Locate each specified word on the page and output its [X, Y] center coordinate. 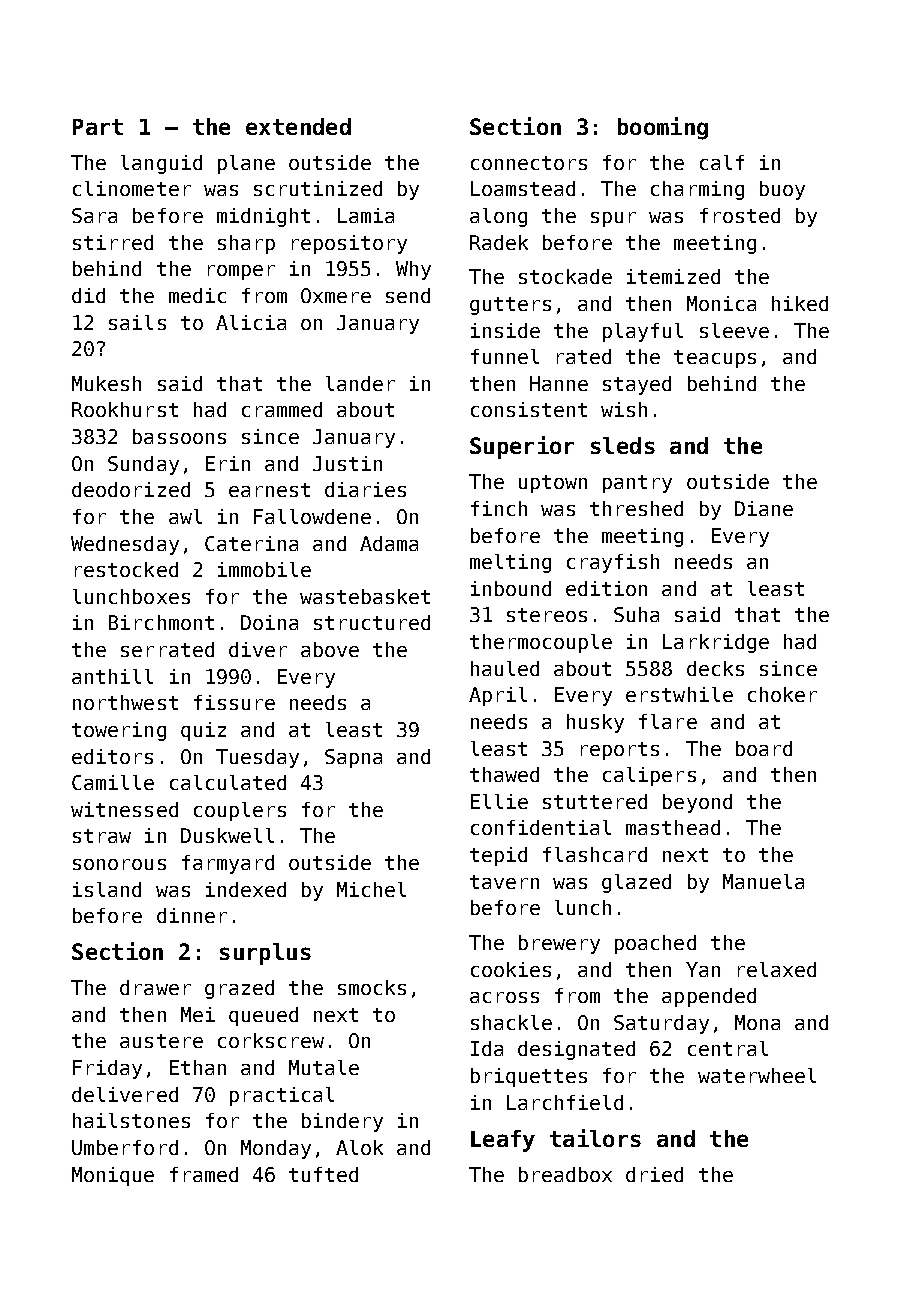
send [408, 295]
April [498, 696]
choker [782, 694]
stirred [113, 242]
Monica [721, 303]
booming [663, 128]
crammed [282, 409]
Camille [113, 782]
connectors [529, 163]
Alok [359, 1147]
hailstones [131, 1120]
